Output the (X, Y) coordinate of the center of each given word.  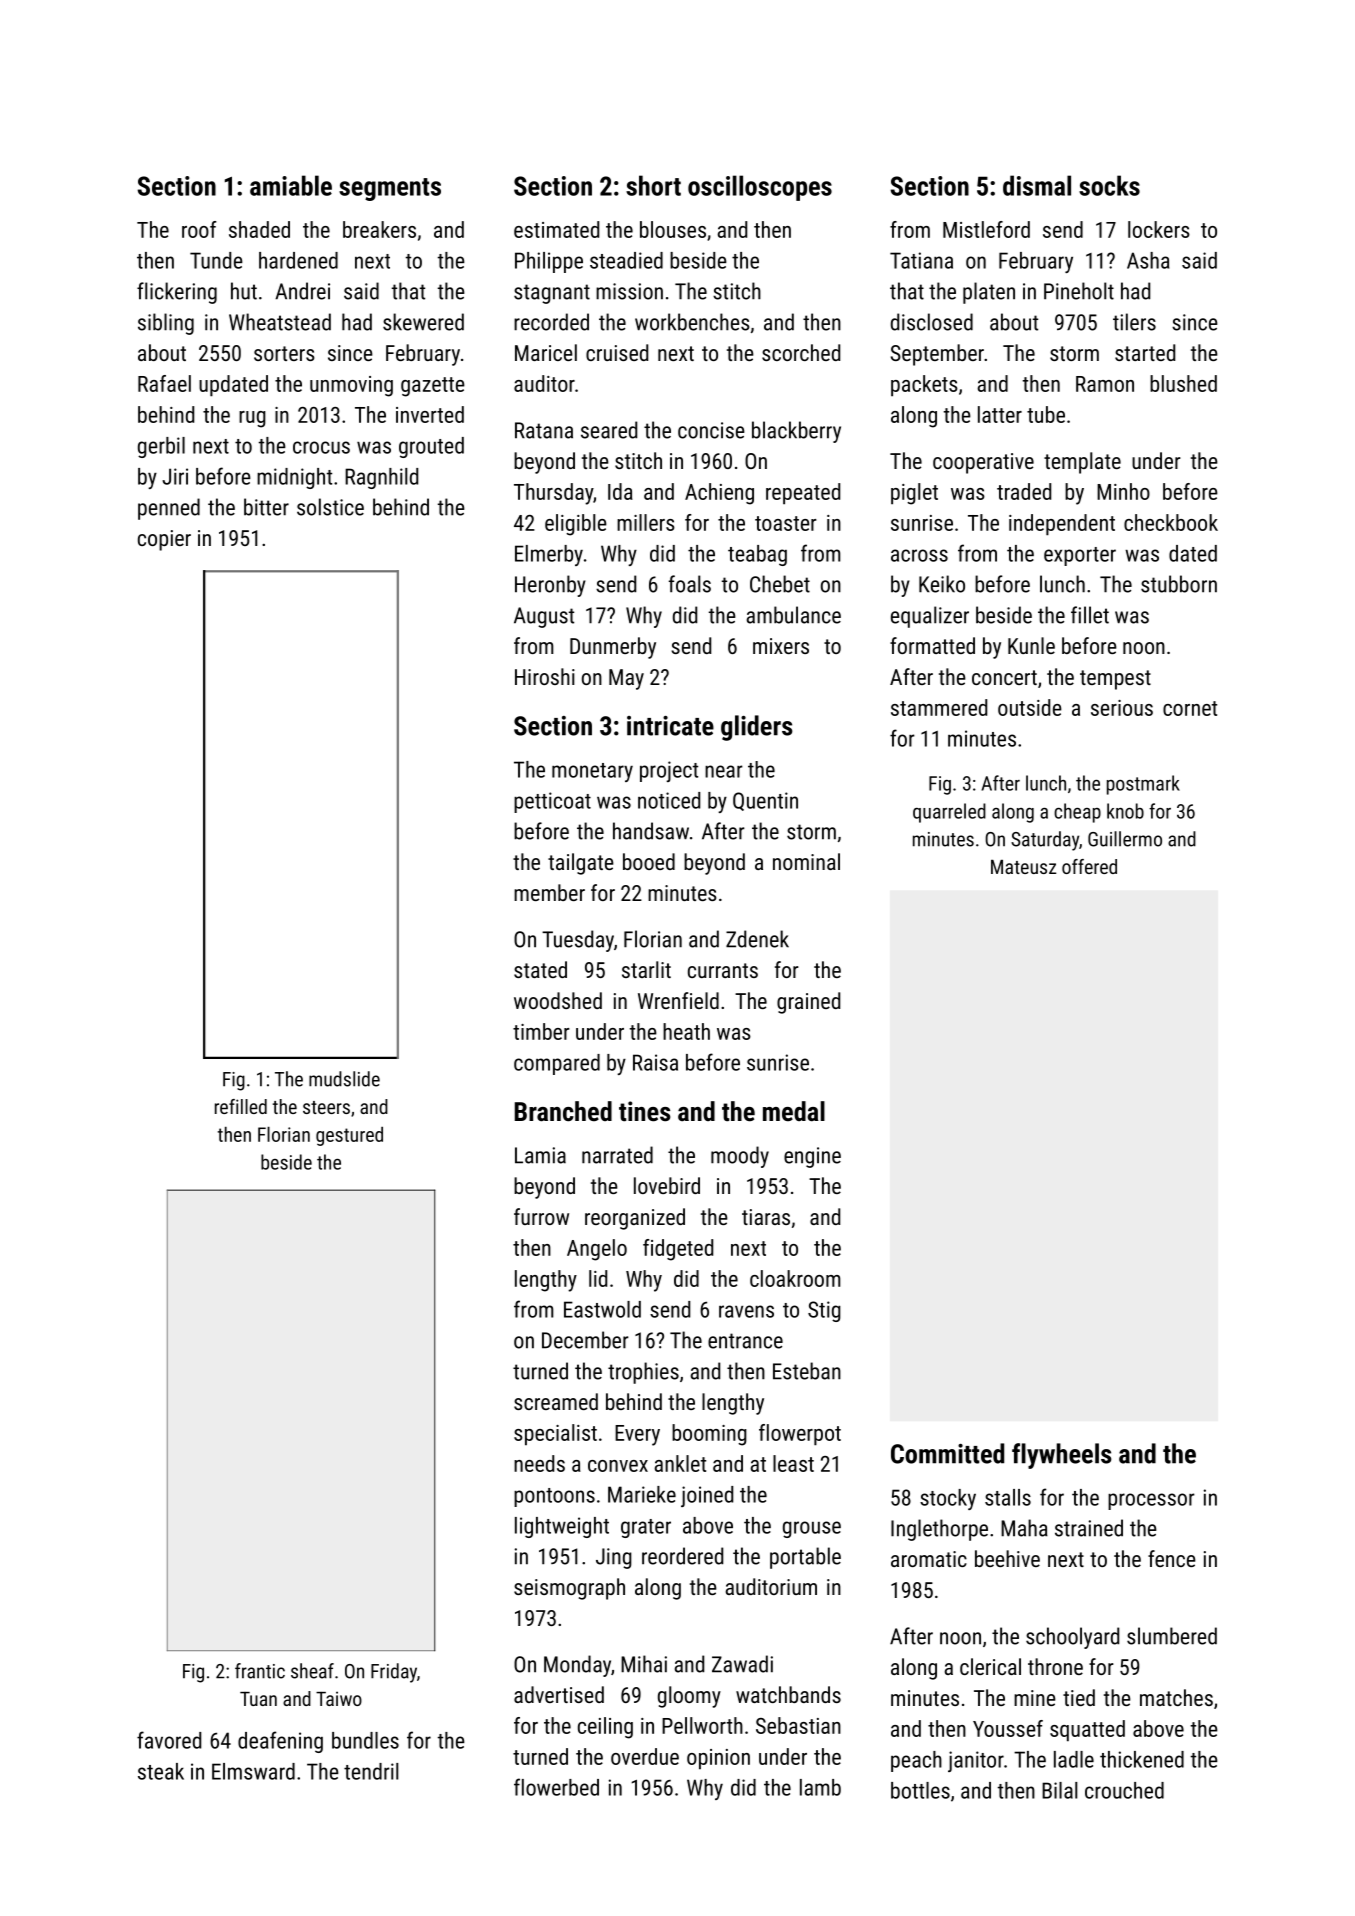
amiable (291, 185)
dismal (1037, 185)
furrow (541, 1216)
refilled (241, 1106)
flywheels (1062, 1456)
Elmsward (253, 1771)
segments (390, 189)
